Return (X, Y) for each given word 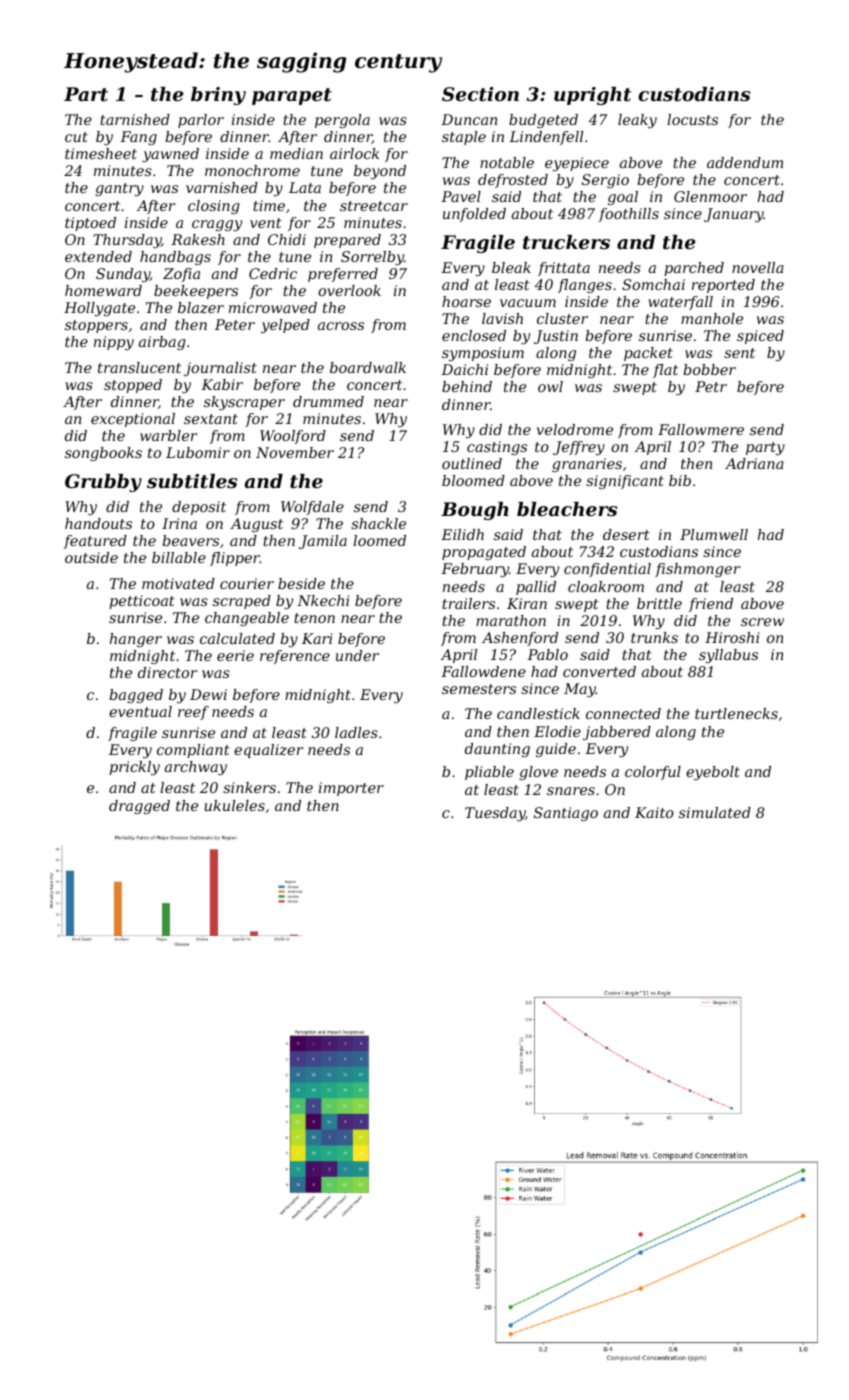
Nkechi (323, 600)
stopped (133, 386)
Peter (235, 324)
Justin (556, 337)
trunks (654, 637)
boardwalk (368, 367)
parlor (201, 121)
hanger (136, 640)
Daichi (464, 369)
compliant (193, 751)
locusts (692, 119)
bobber (709, 369)
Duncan (469, 119)
